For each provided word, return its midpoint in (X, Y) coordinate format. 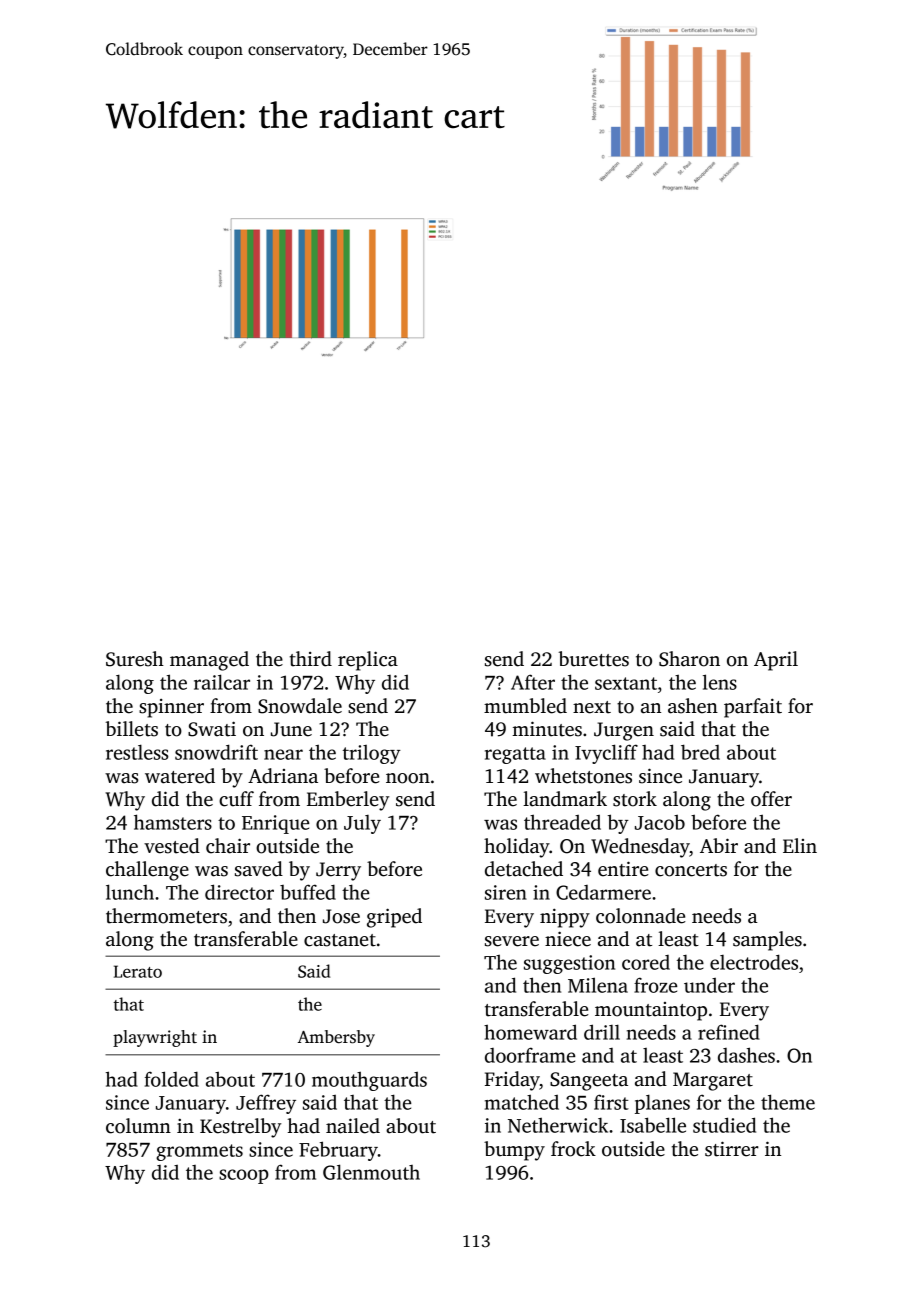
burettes (593, 659)
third (311, 659)
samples (767, 941)
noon (408, 778)
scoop (244, 1176)
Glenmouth (371, 1172)
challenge (147, 871)
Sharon (689, 659)
